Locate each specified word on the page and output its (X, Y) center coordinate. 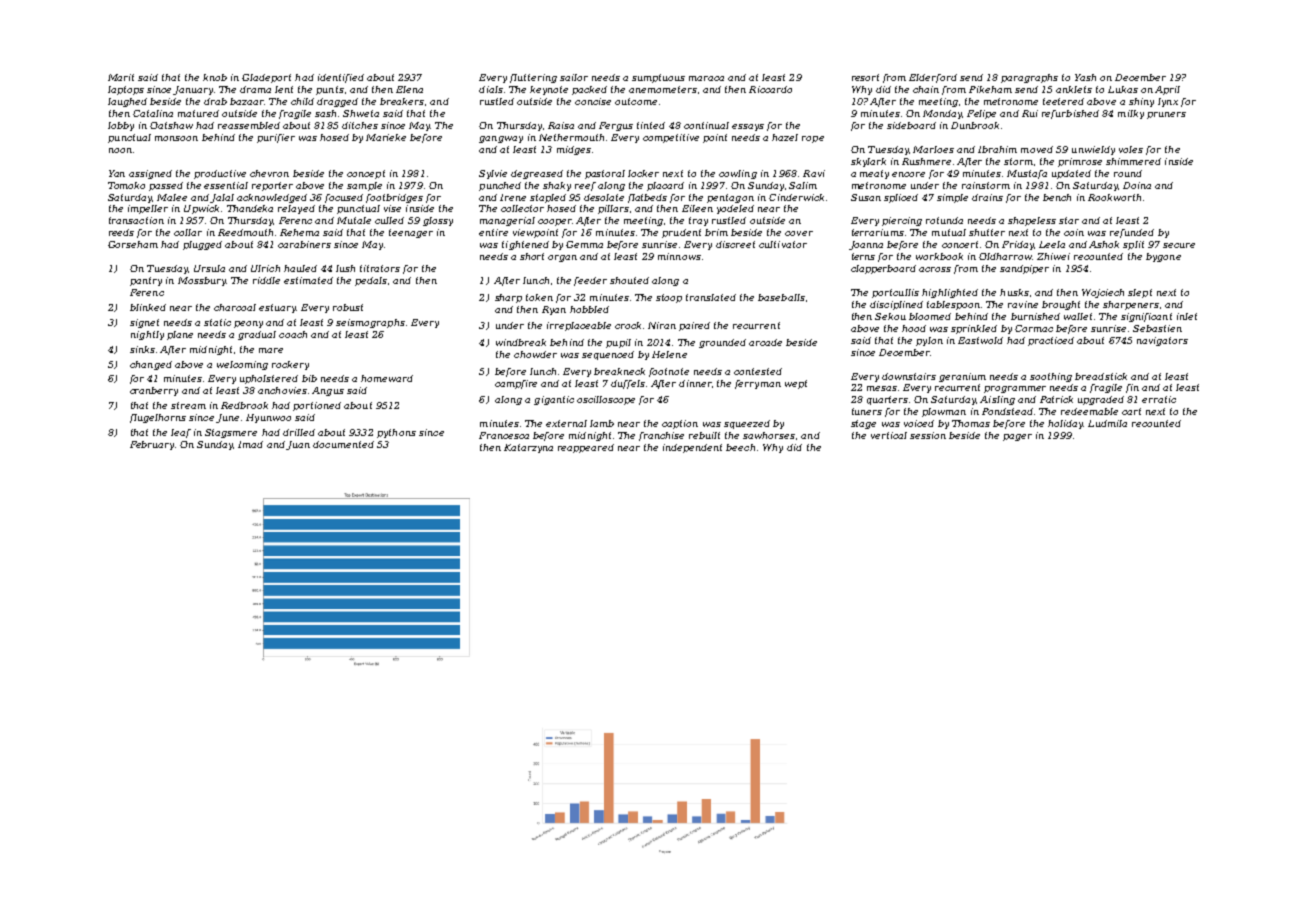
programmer (1015, 389)
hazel (785, 137)
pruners (1166, 115)
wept (796, 384)
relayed (296, 209)
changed (151, 365)
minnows (679, 256)
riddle (266, 280)
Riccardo (770, 89)
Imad (250, 444)
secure (1179, 245)
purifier (276, 138)
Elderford (933, 78)
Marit (121, 77)
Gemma (584, 244)
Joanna (866, 245)
